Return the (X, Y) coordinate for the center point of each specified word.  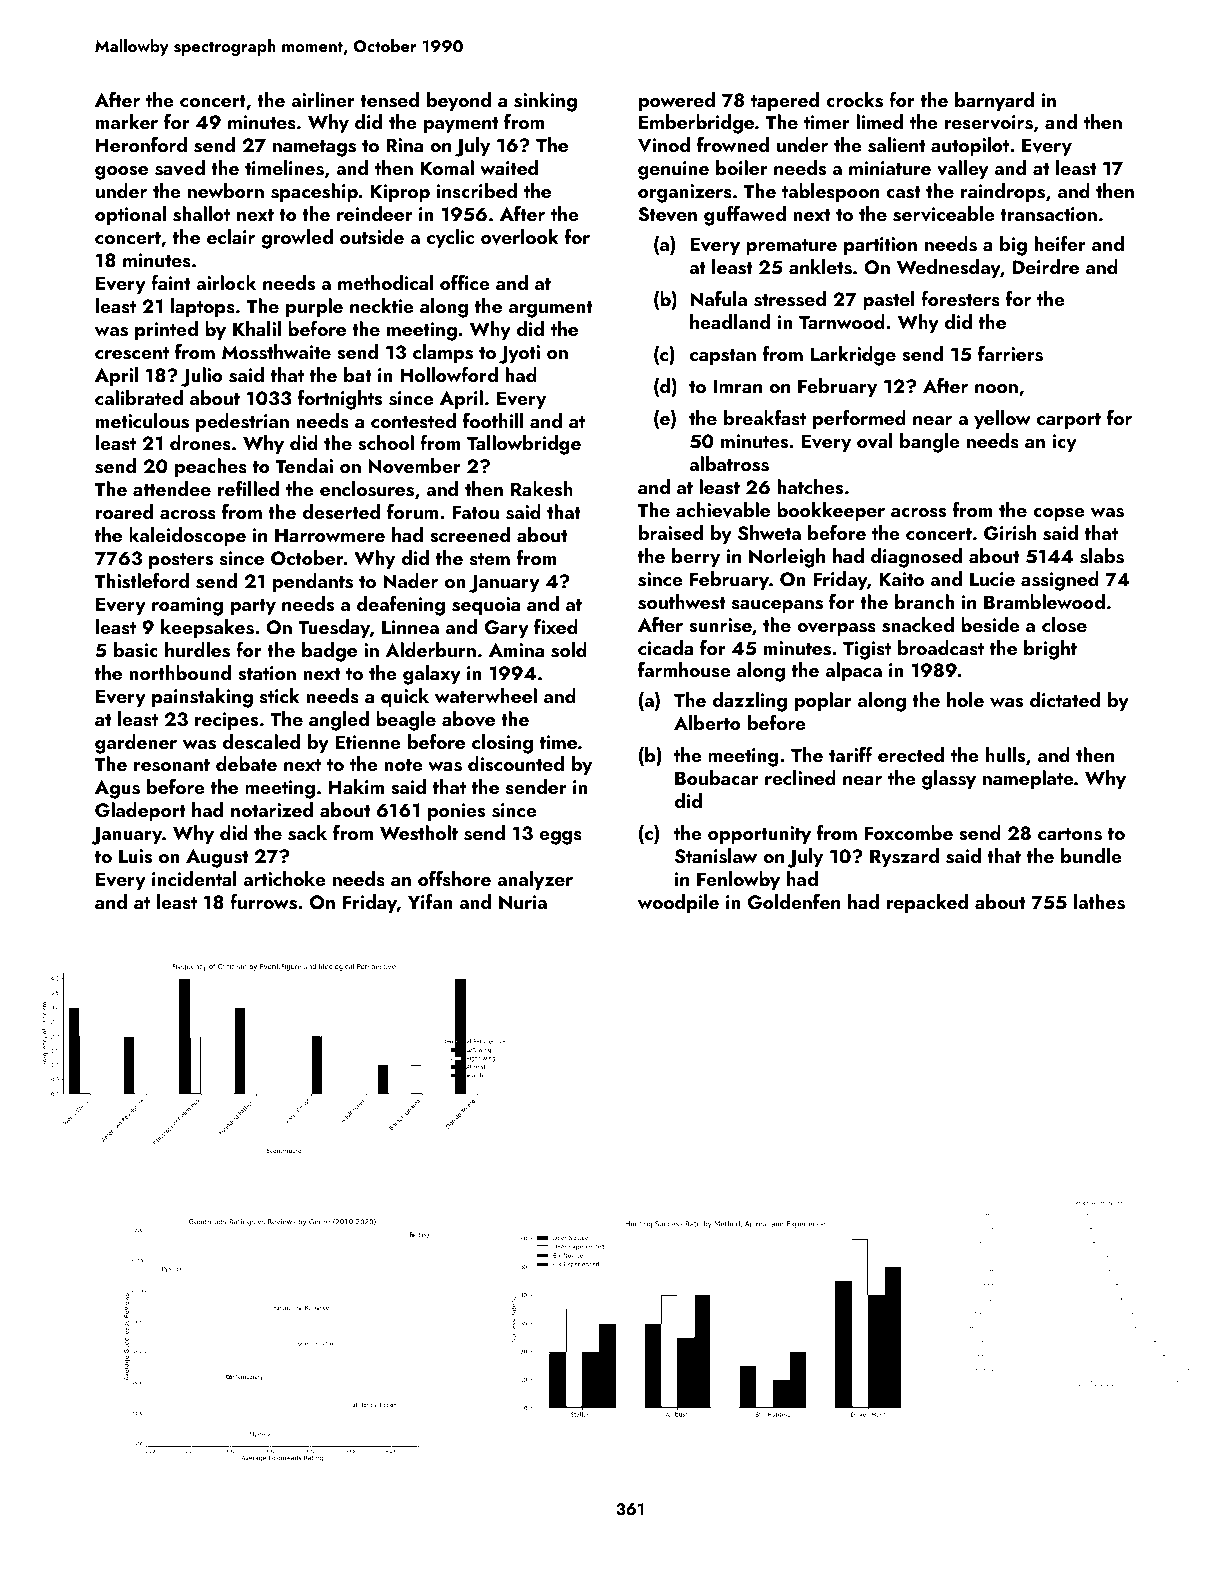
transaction (1048, 214)
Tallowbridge (524, 445)
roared (124, 511)
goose (121, 173)
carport (1069, 421)
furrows (263, 902)
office (465, 282)
